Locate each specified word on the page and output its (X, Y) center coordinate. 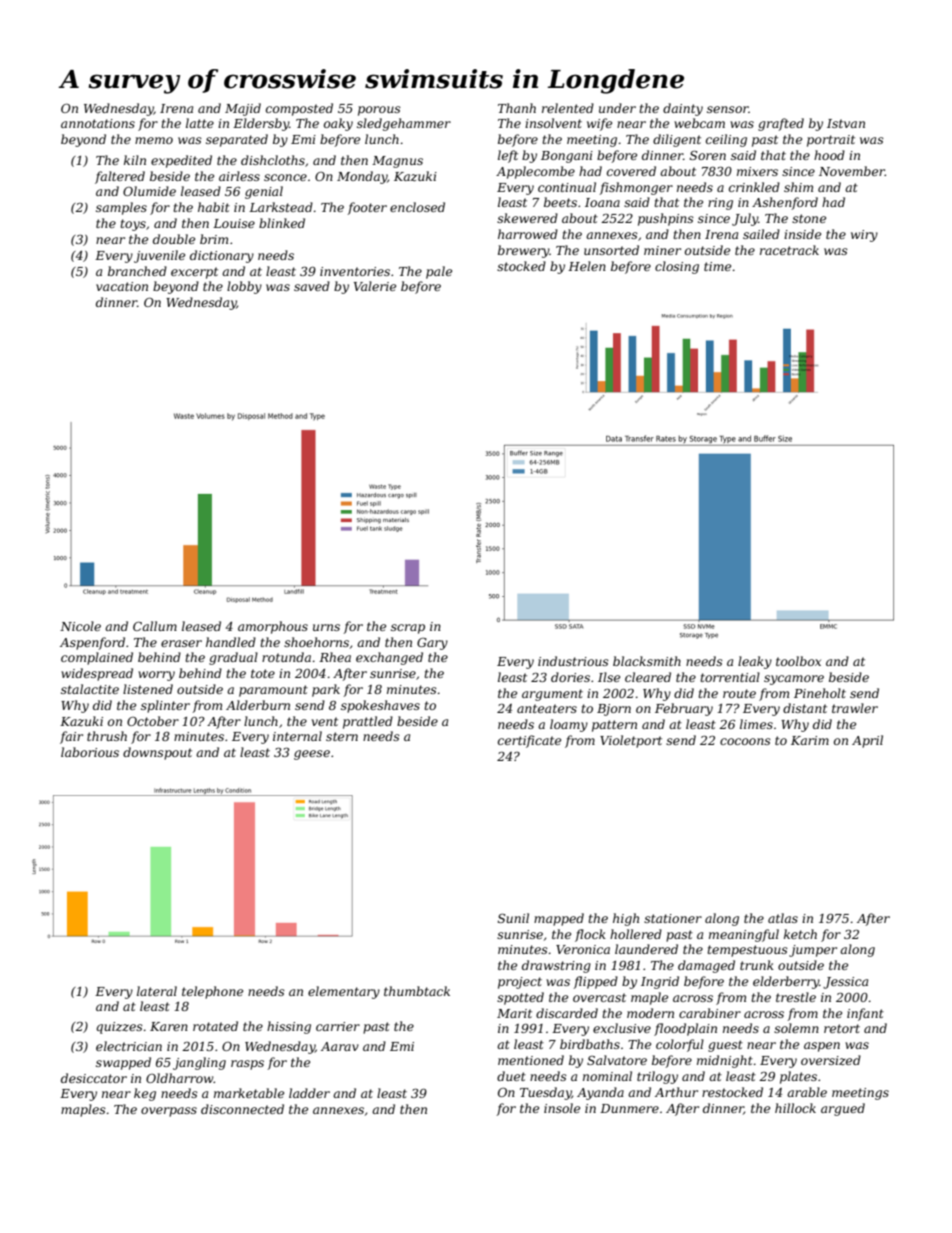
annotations (98, 123)
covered (631, 171)
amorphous (273, 627)
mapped (559, 919)
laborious (90, 752)
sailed (761, 234)
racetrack (789, 250)
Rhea (335, 657)
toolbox (798, 661)
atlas (783, 918)
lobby (244, 287)
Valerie (375, 286)
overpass (169, 1112)
